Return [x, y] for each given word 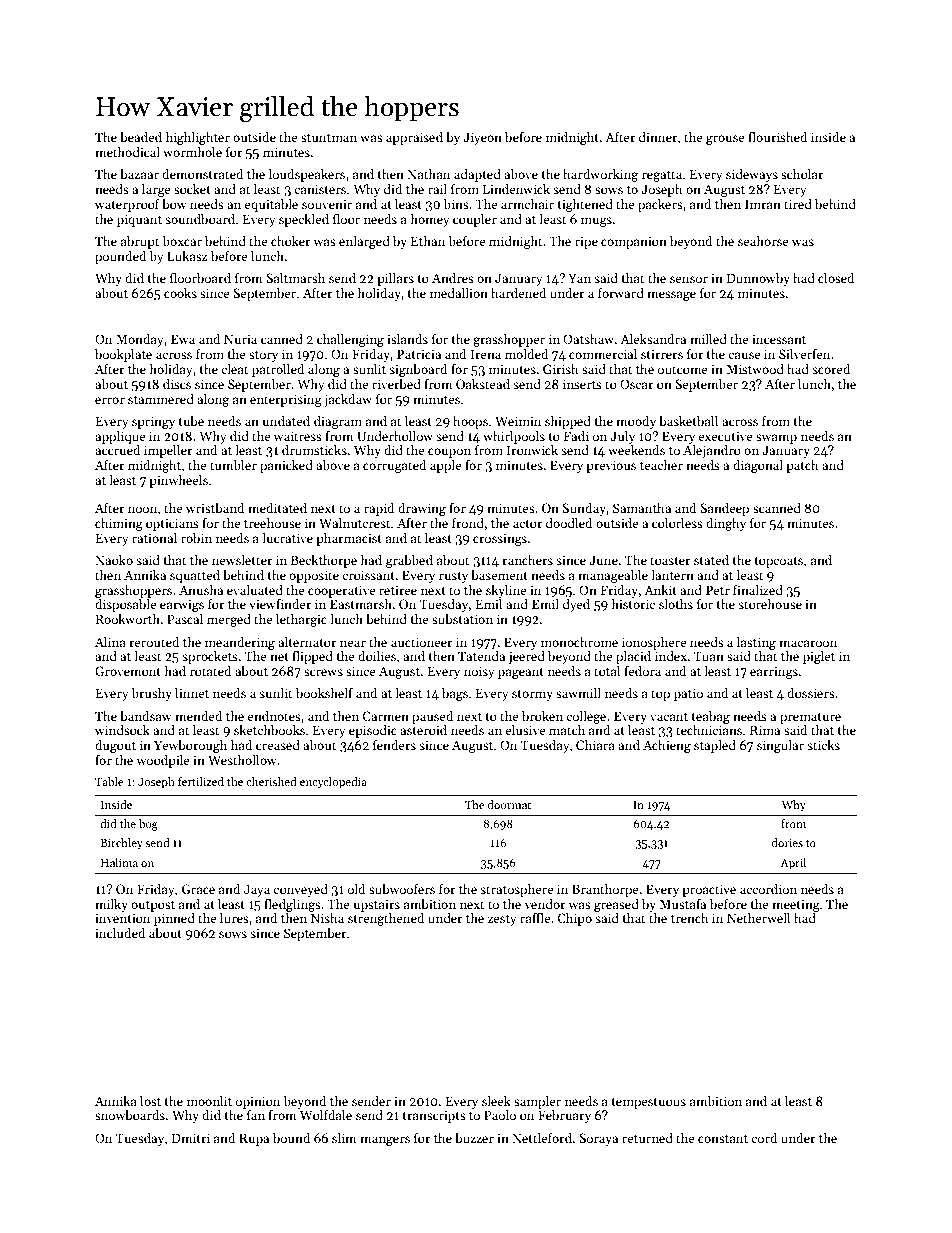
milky [111, 905]
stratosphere [516, 890]
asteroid [423, 730]
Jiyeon [482, 138]
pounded [120, 257]
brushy [151, 694]
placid [633, 657]
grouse [725, 140]
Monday [140, 340]
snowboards [130, 1115]
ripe [586, 242]
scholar [802, 174]
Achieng [667, 746]
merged [229, 620]
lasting [756, 643]
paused [432, 717]
